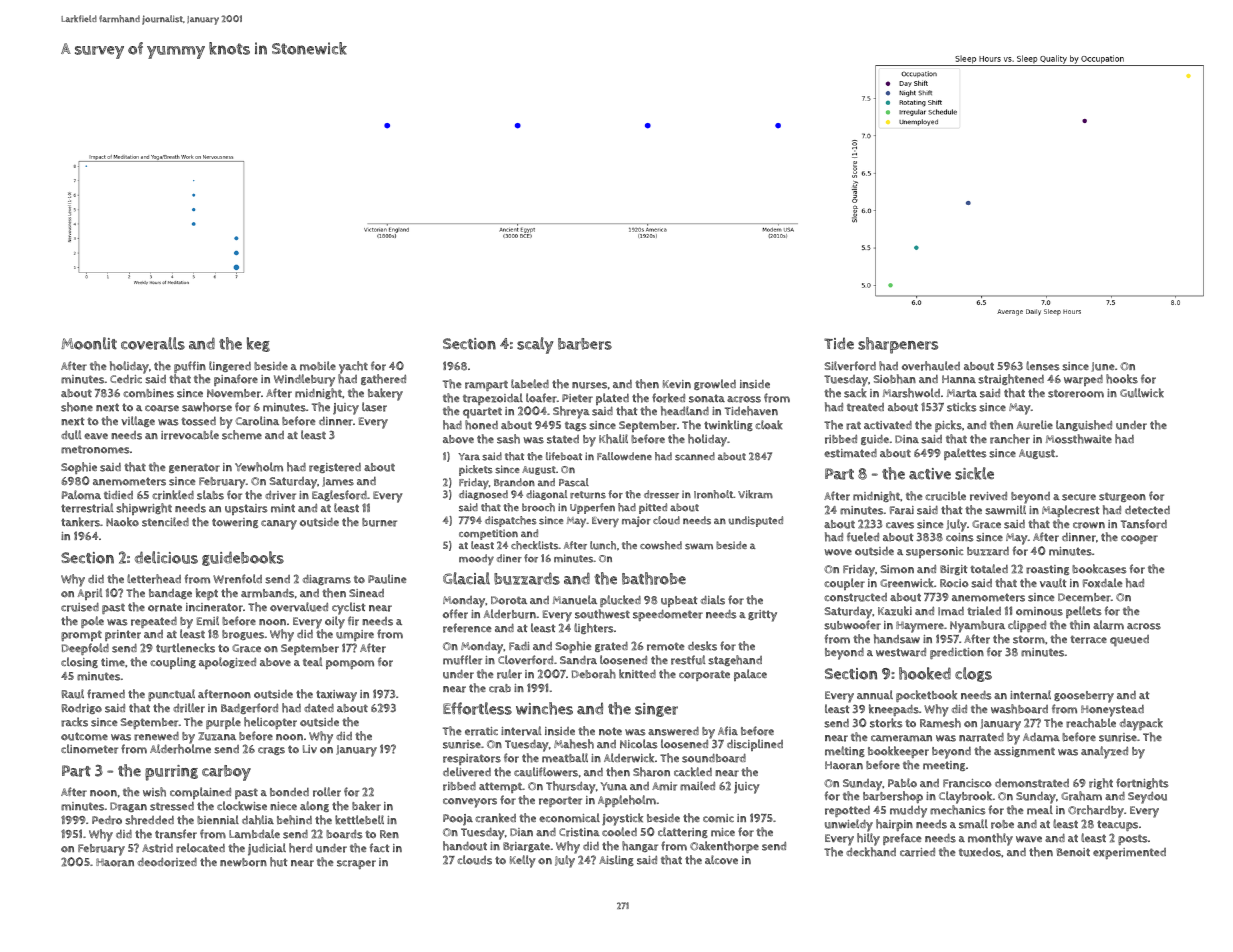  I want to click on singer, so click(656, 710).
